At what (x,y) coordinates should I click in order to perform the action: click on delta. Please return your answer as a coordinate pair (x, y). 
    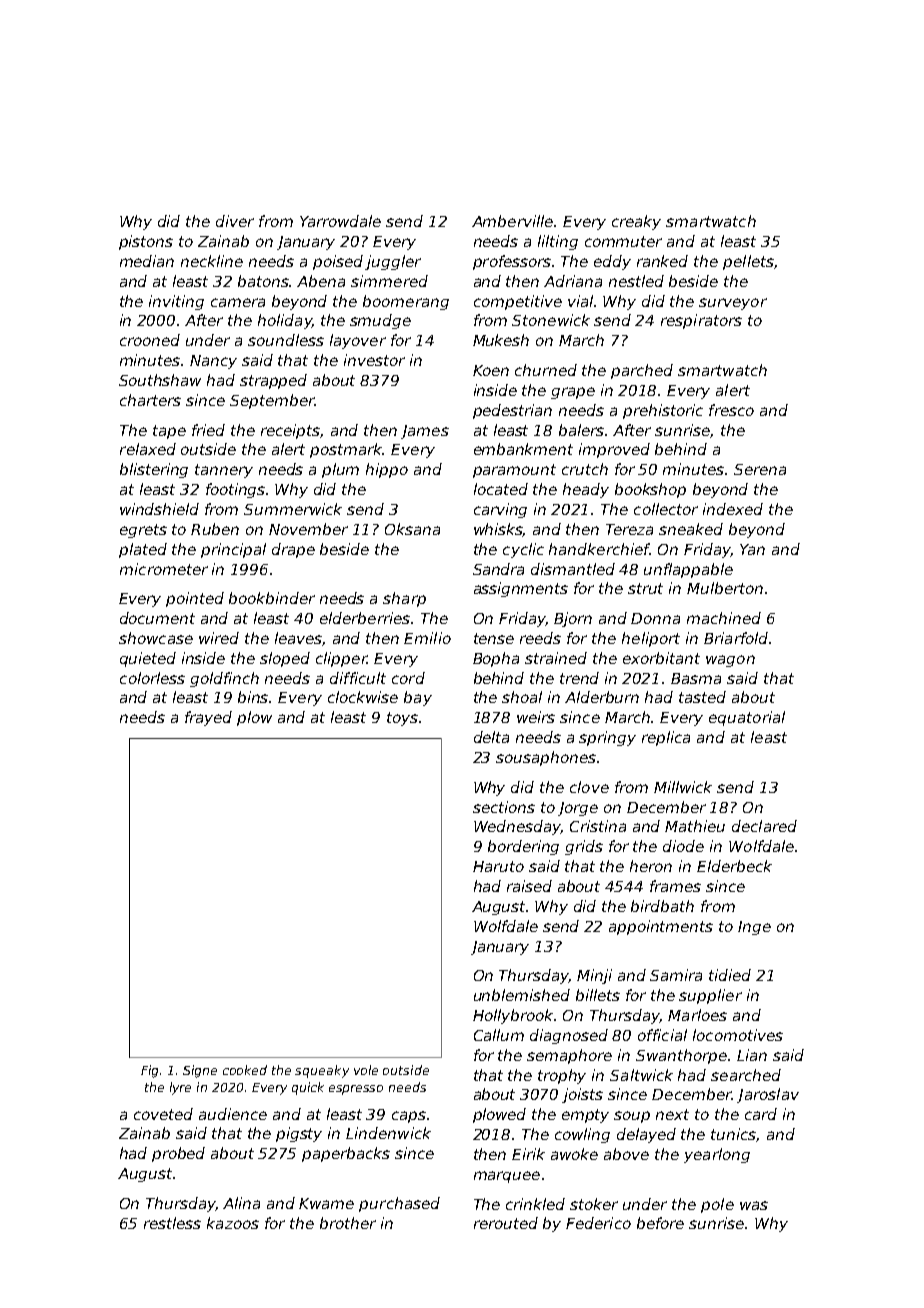
    Looking at the image, I should click on (491, 737).
